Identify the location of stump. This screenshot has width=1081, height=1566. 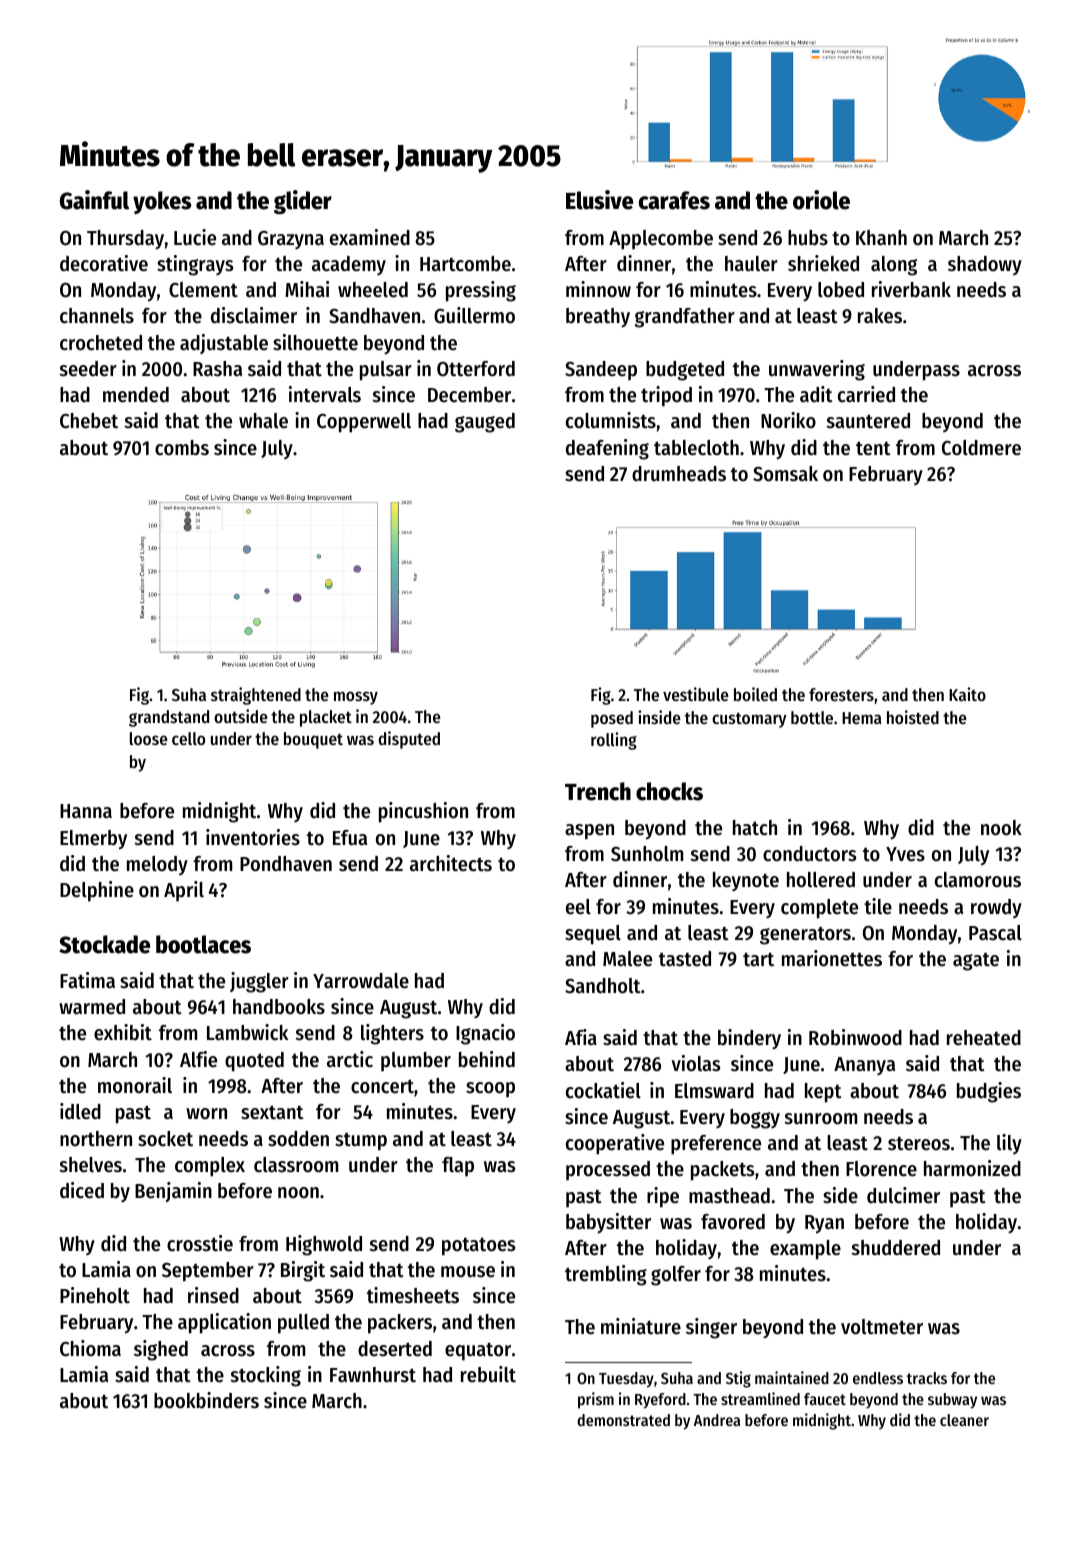
(361, 1142).
